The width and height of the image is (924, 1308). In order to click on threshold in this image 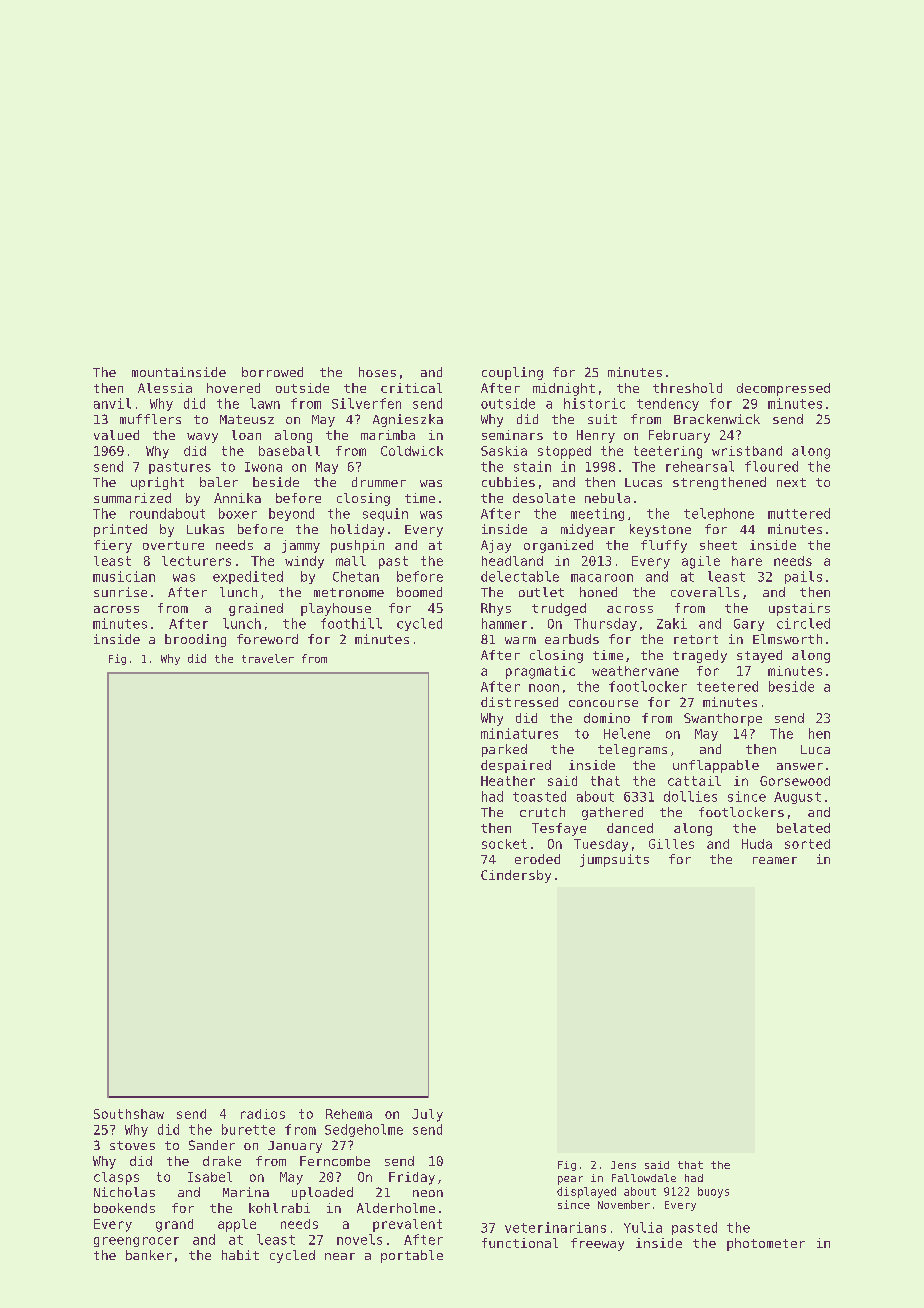, I will do `click(687, 388)`.
